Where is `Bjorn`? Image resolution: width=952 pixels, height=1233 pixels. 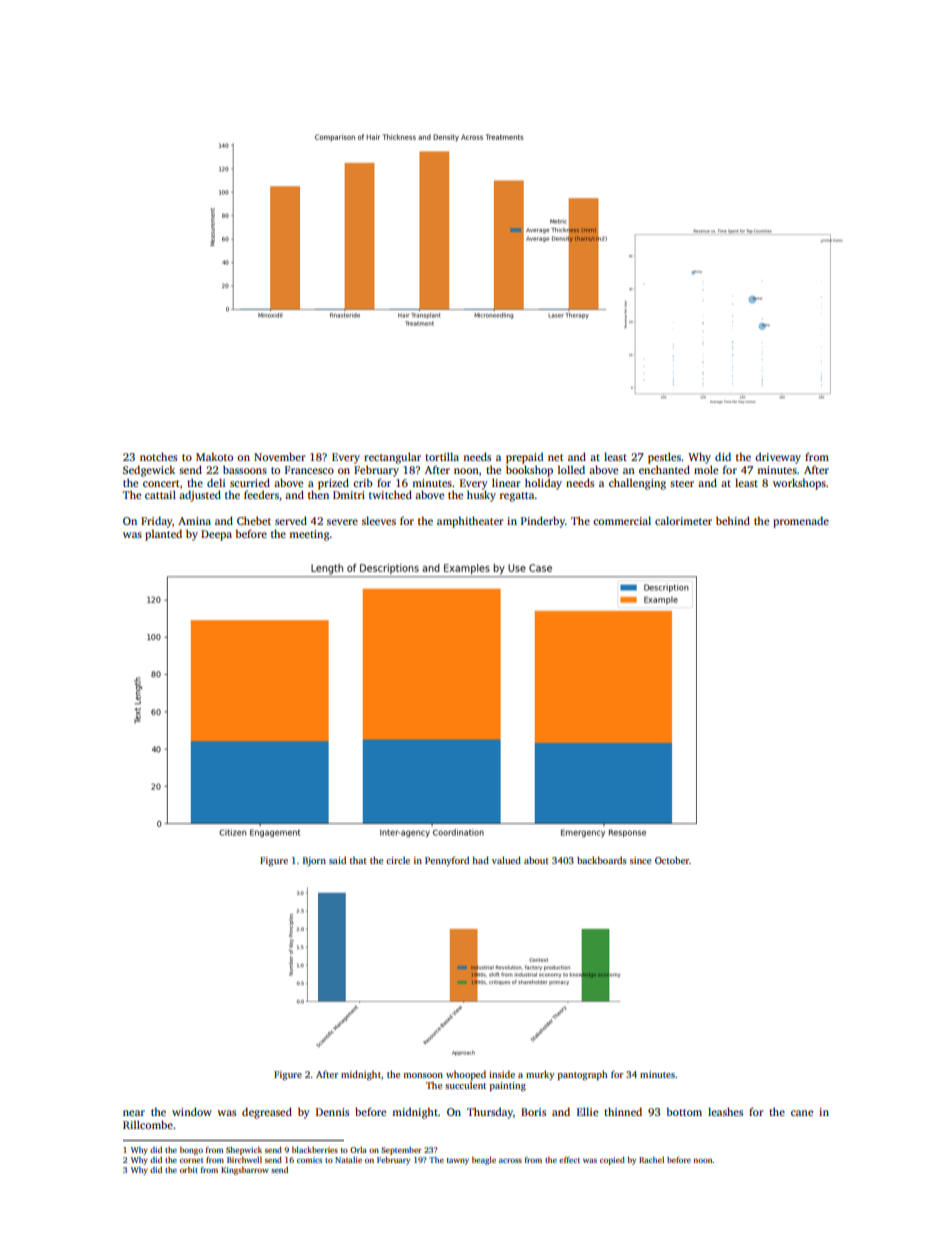
Bjorn is located at coordinates (314, 861).
